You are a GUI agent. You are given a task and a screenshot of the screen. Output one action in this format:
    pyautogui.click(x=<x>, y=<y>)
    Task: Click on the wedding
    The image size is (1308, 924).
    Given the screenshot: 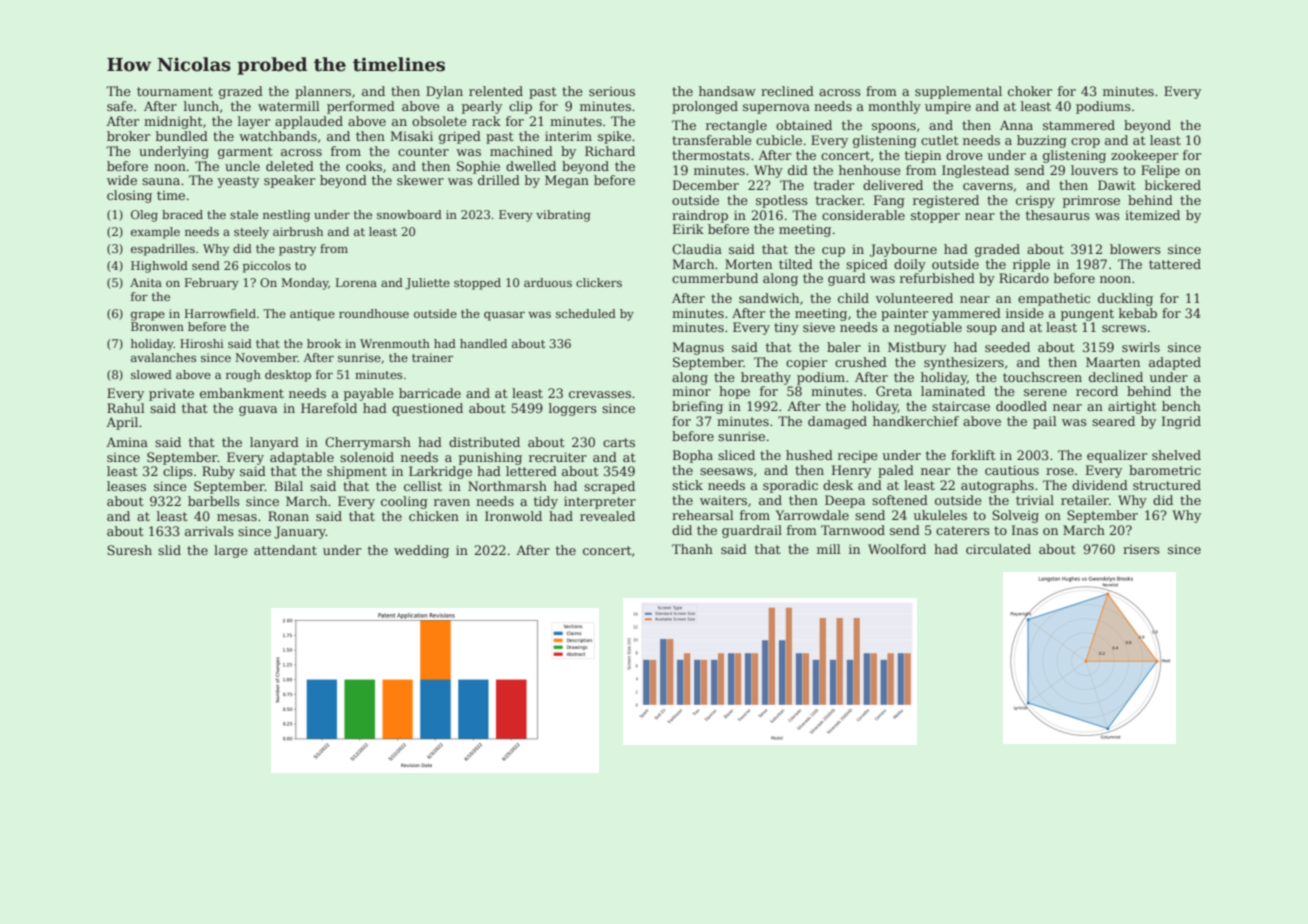 What is the action you would take?
    pyautogui.click(x=421, y=551)
